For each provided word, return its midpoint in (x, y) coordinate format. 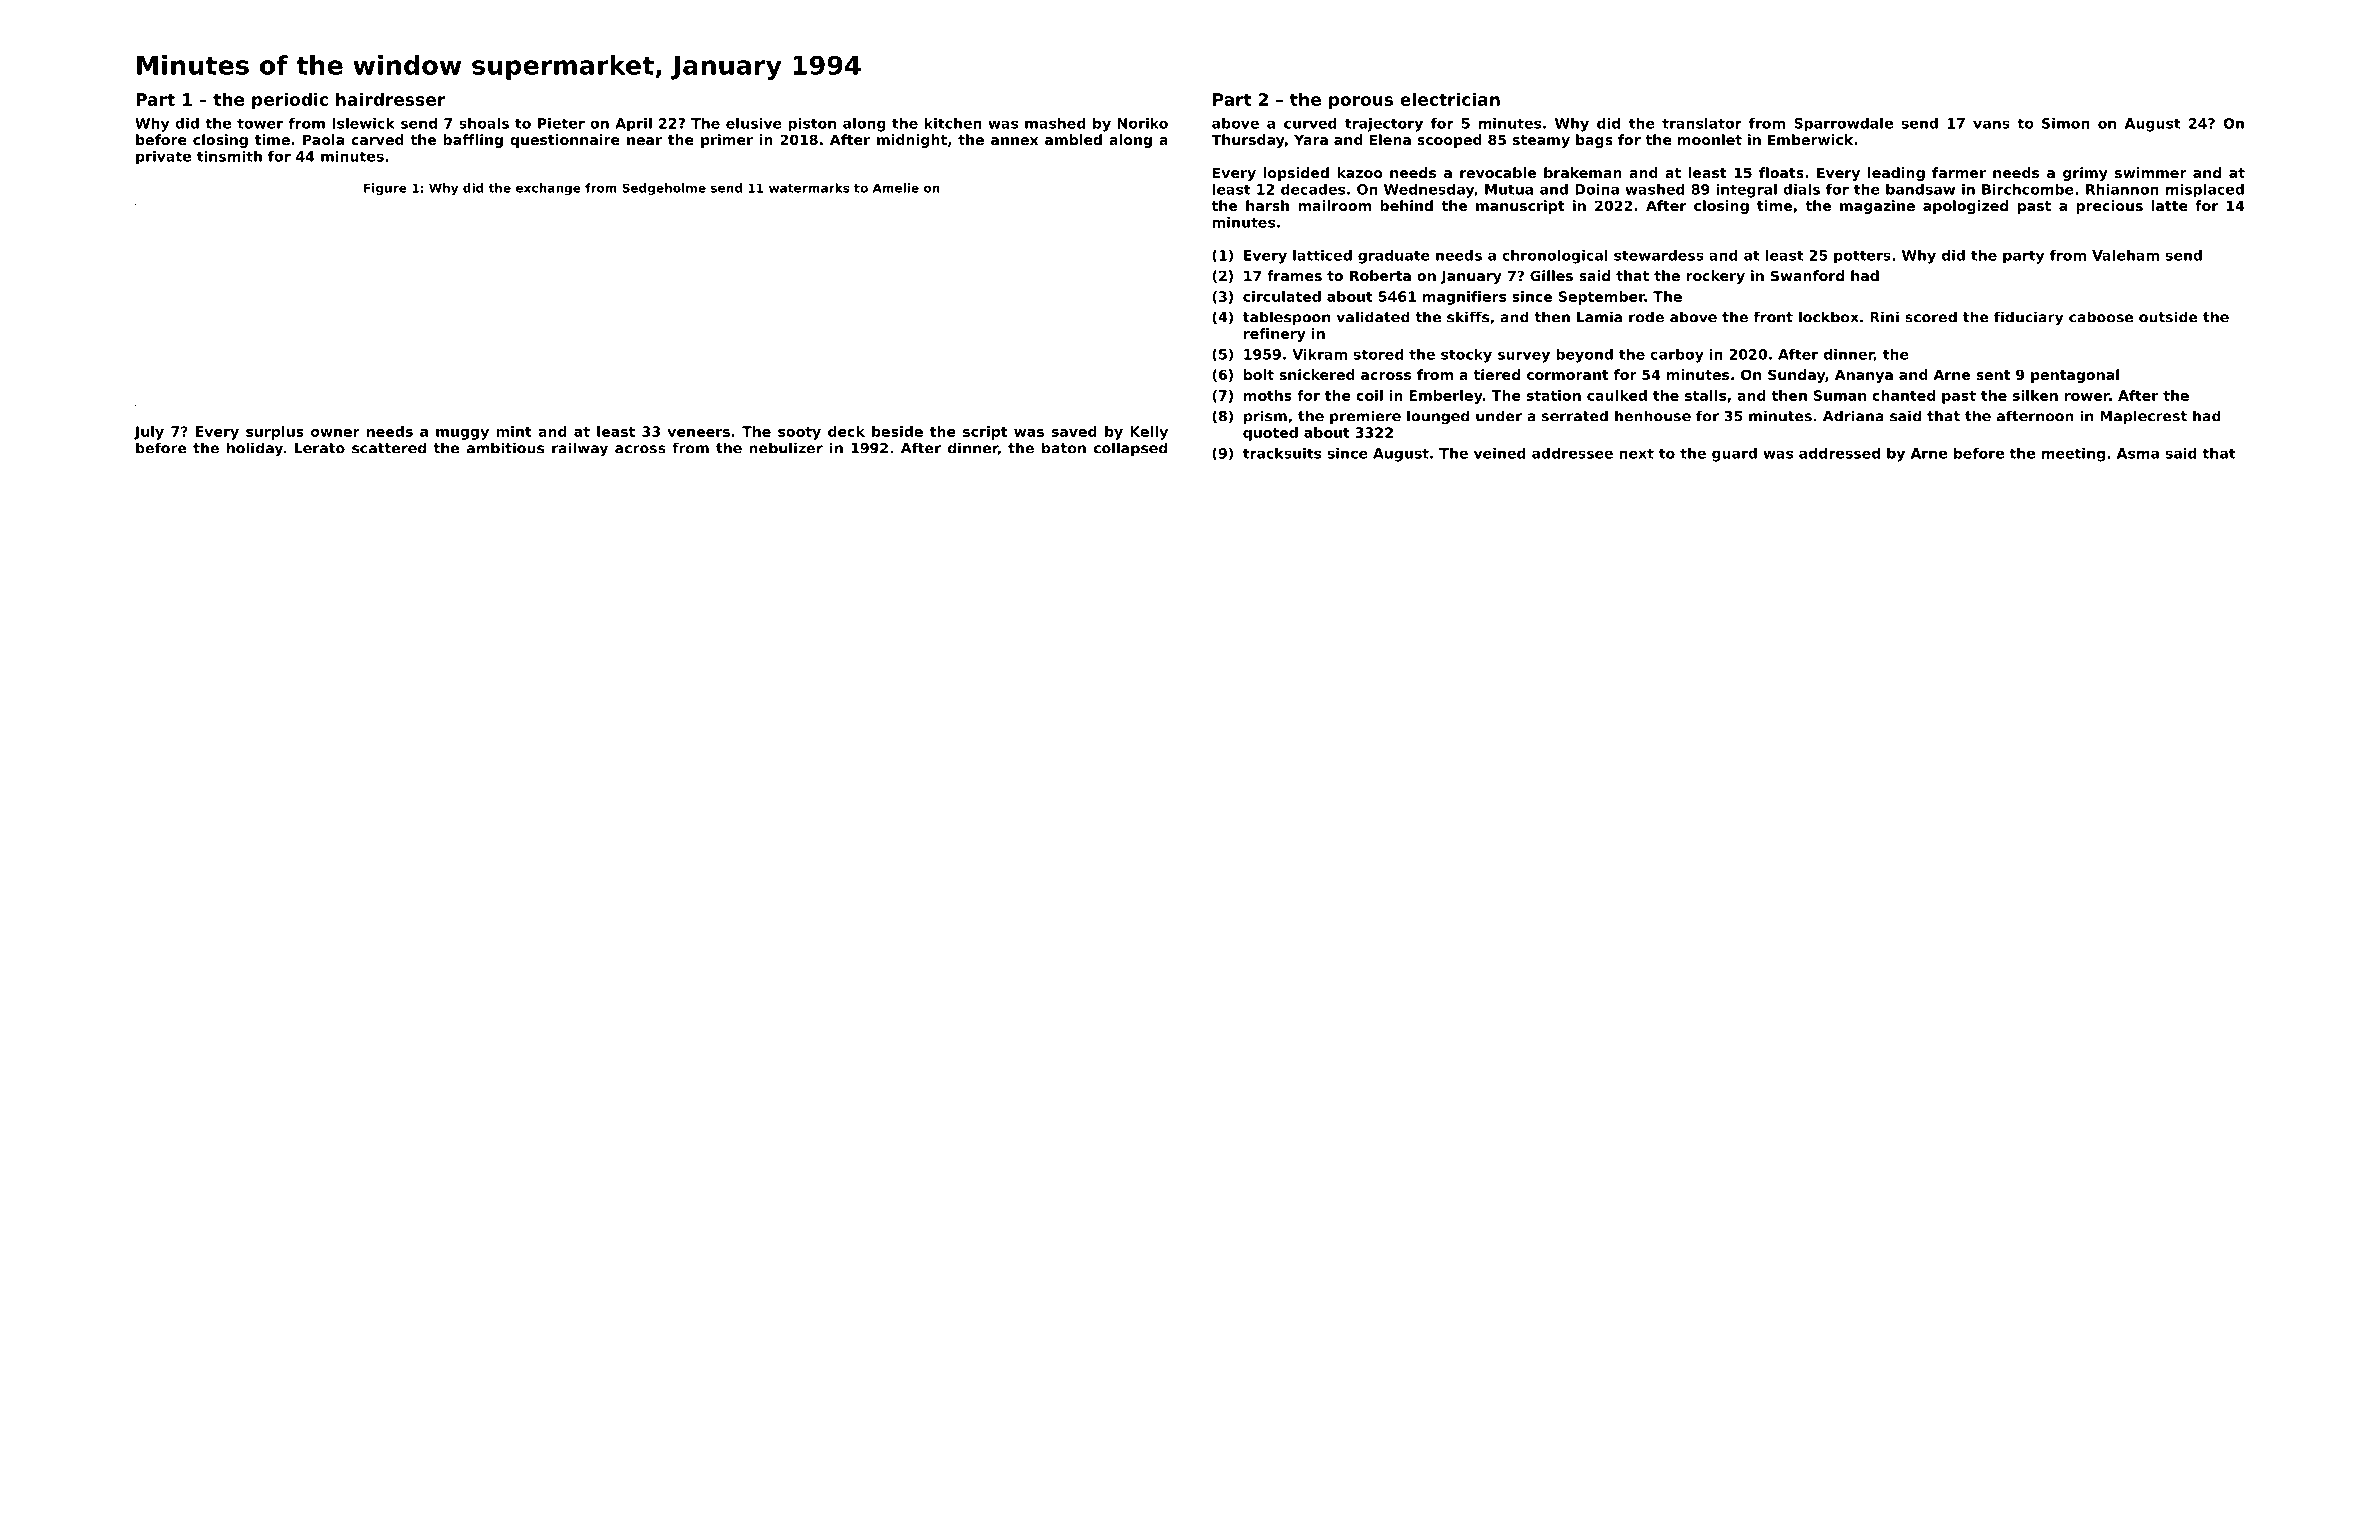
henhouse (1653, 416)
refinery (1275, 335)
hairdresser (390, 99)
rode (1646, 317)
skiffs (1468, 317)
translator (1702, 123)
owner (335, 433)
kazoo (1360, 172)
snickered (1317, 374)
